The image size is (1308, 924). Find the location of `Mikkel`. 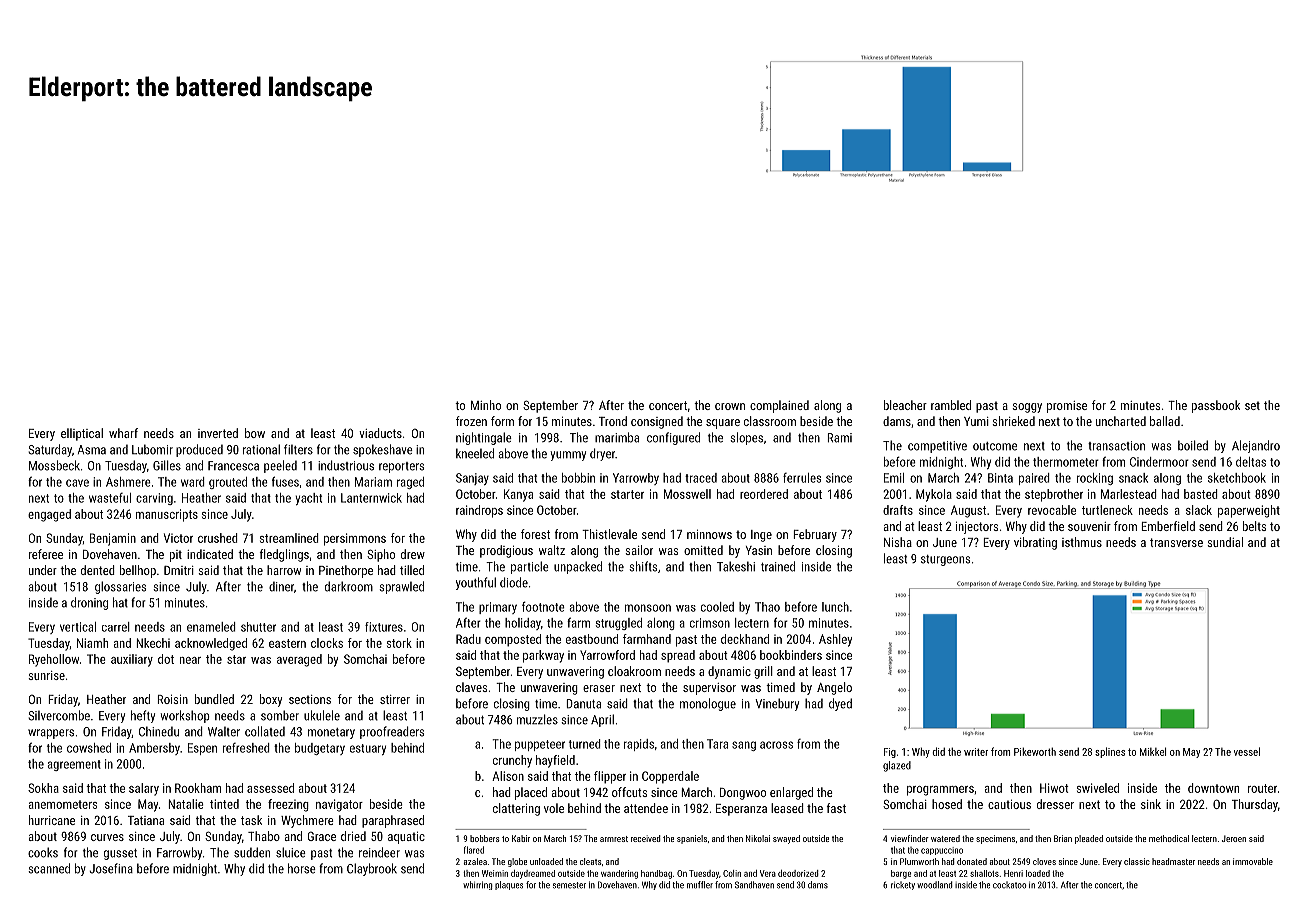

Mikkel is located at coordinates (1153, 751).
